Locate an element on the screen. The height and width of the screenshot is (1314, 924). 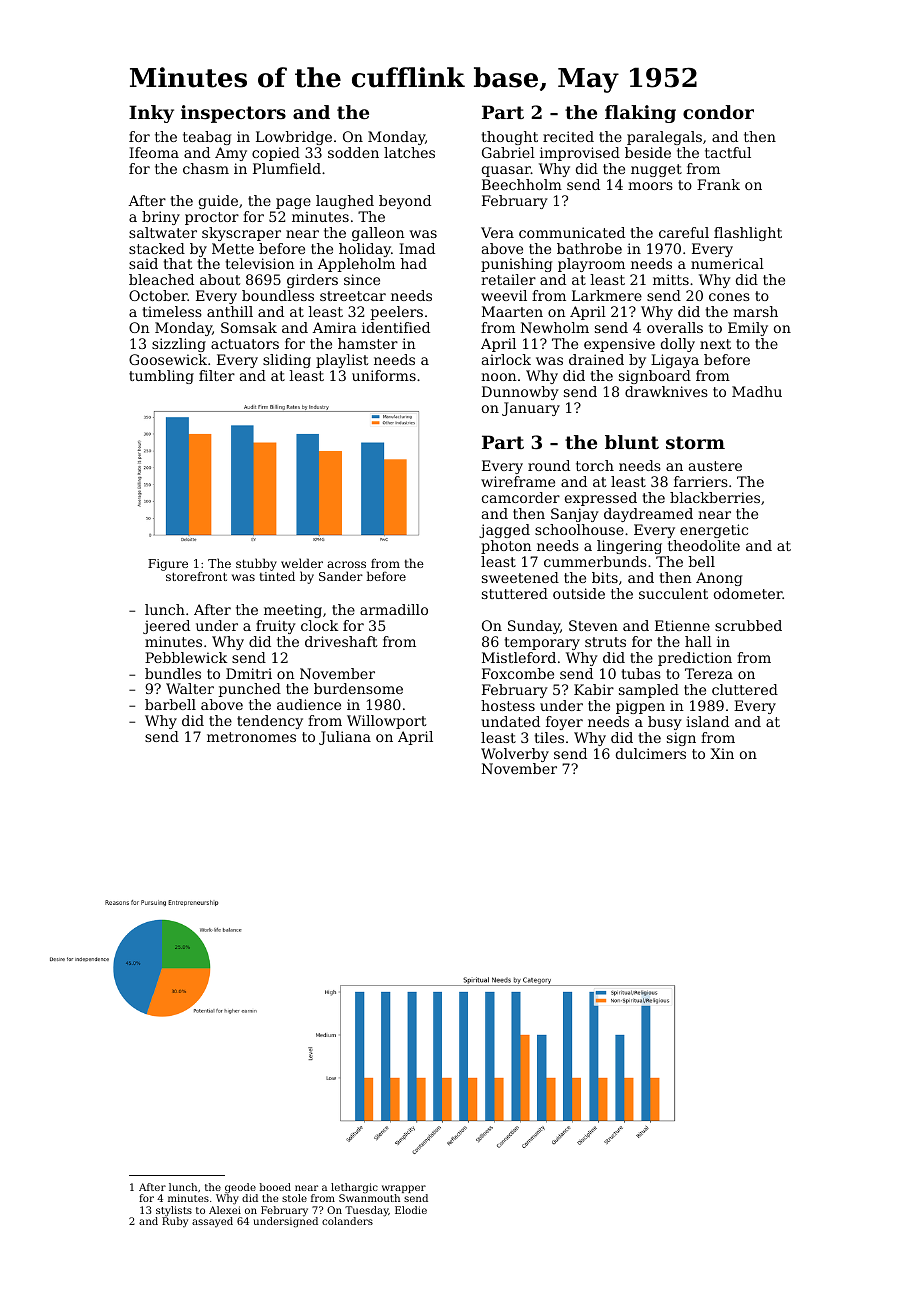
Ruby is located at coordinates (175, 1222).
